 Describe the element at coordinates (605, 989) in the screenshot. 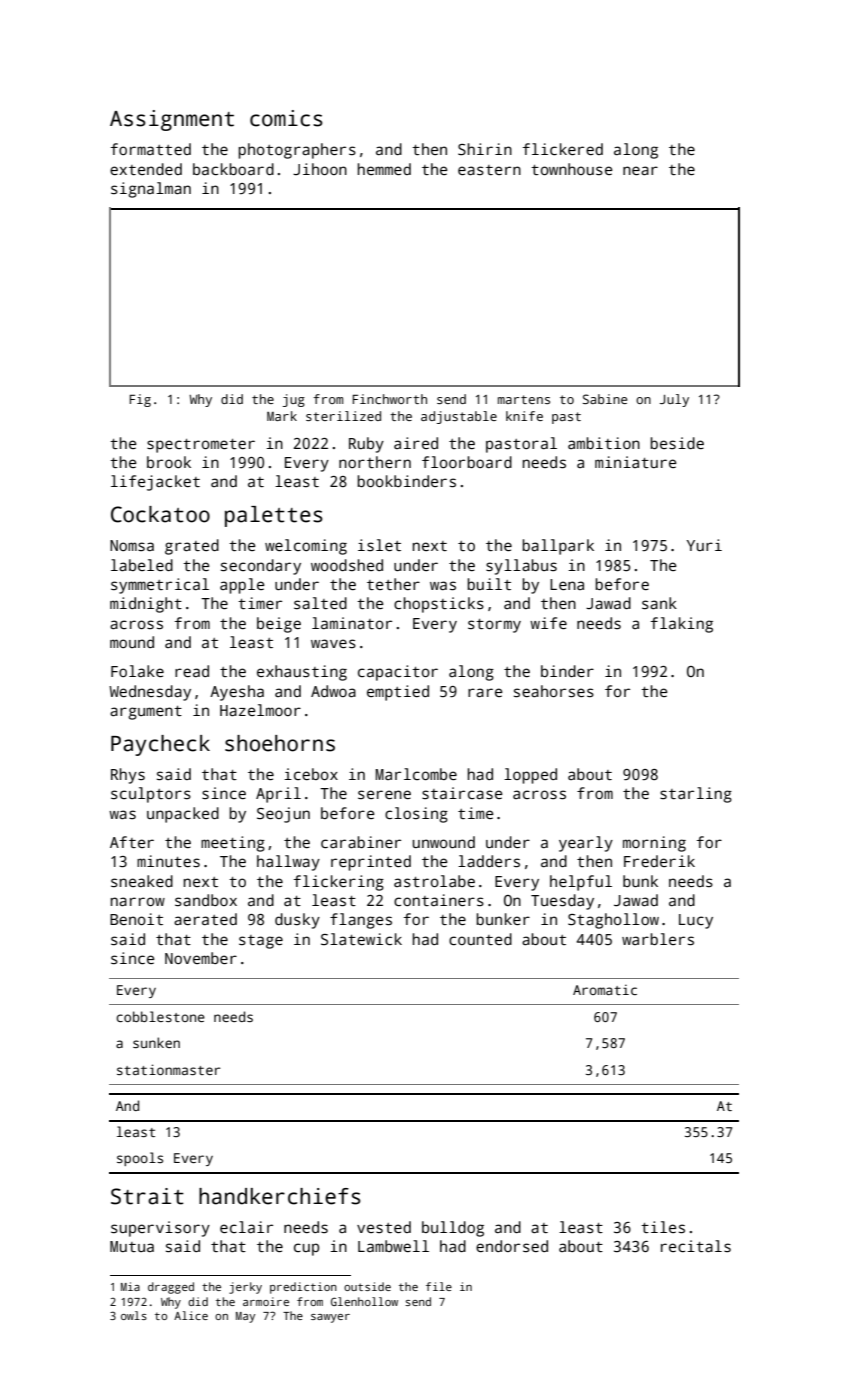

I see `Aromatic` at that location.
